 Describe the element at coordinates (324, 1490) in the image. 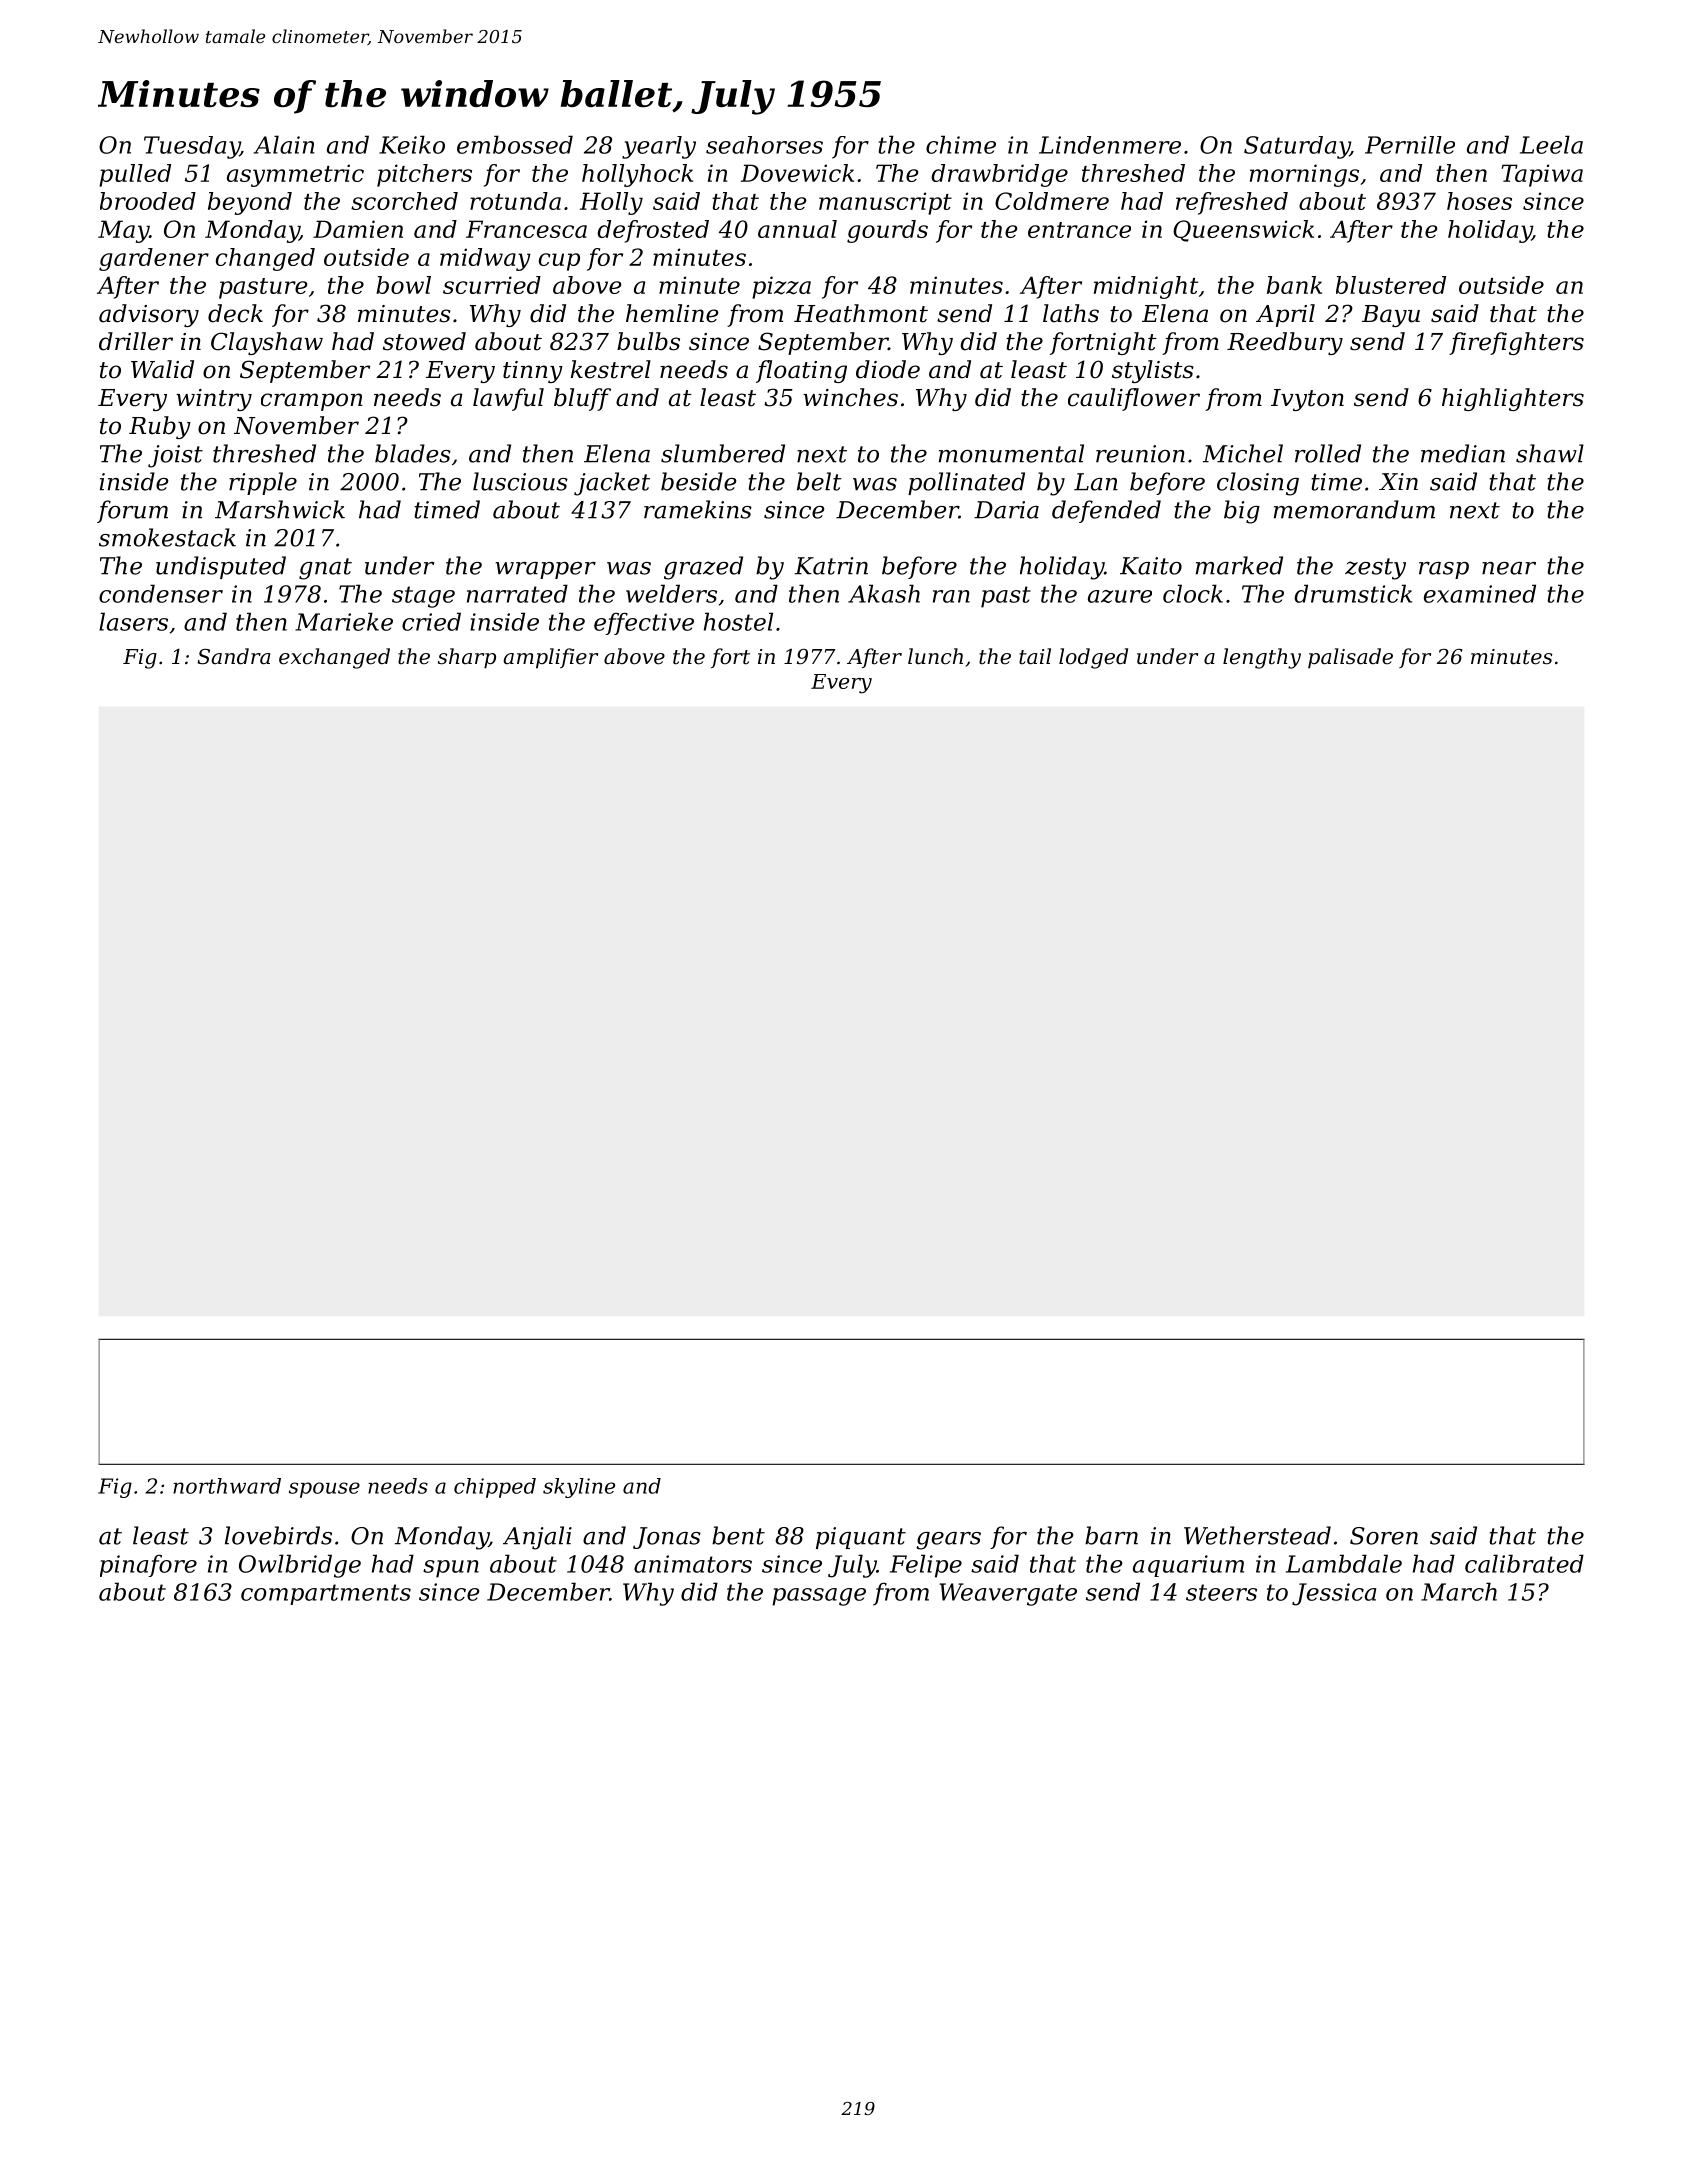

I see `spouse` at that location.
